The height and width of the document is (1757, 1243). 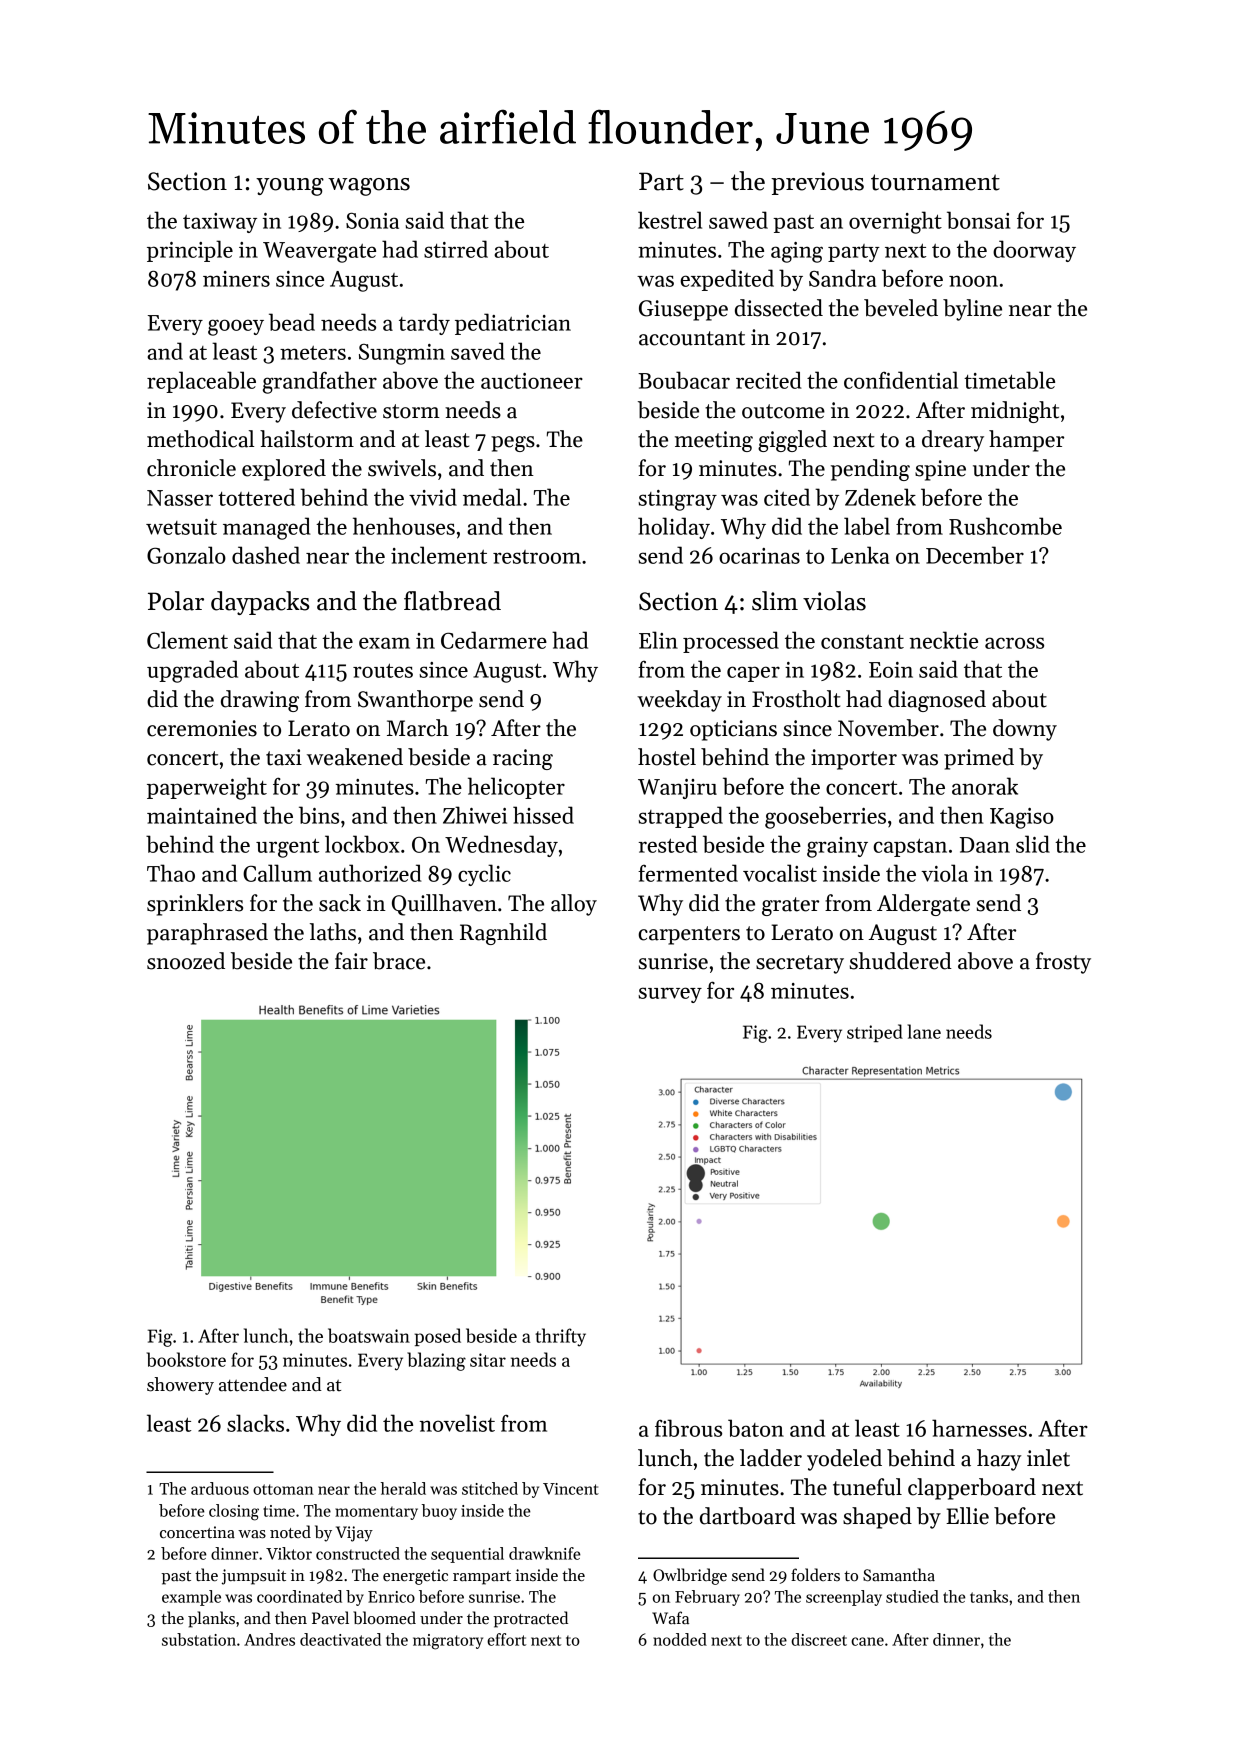 I want to click on frosty, so click(x=1063, y=963).
